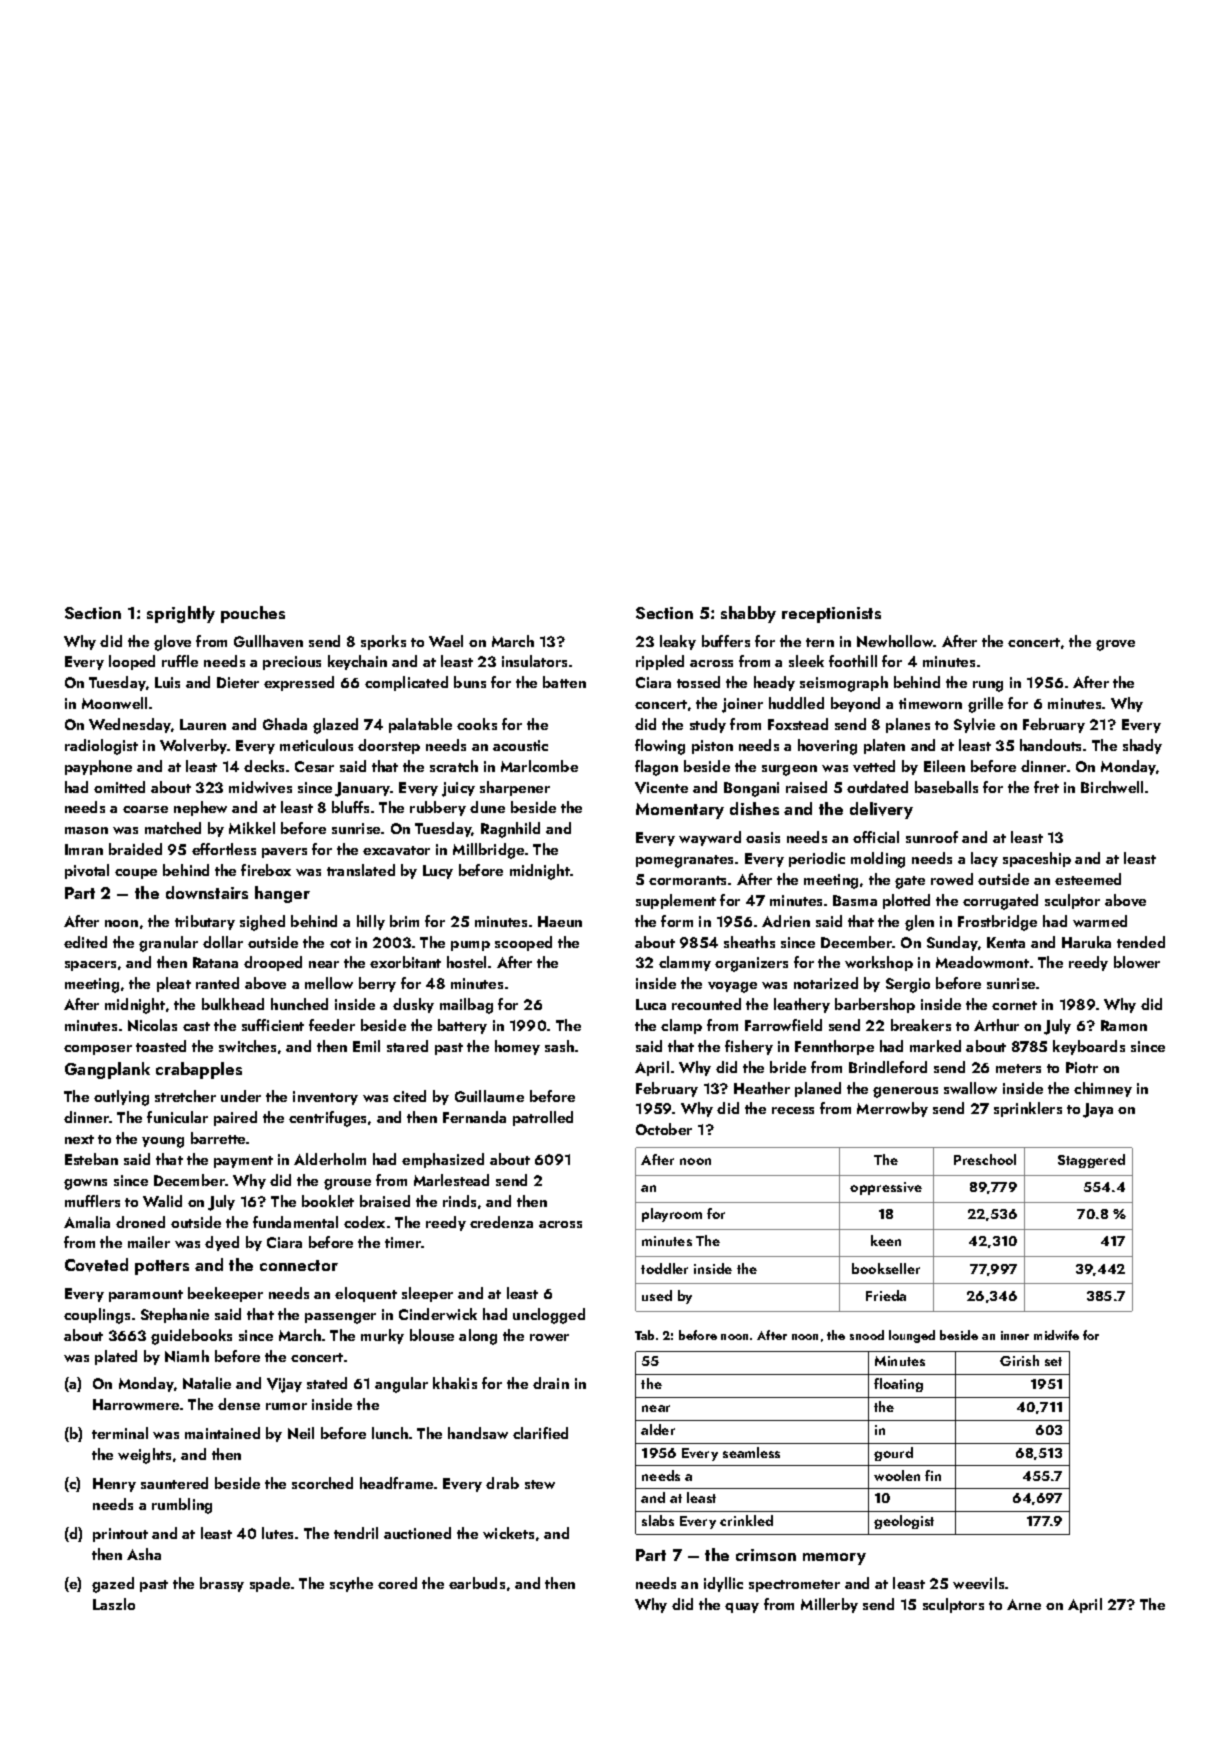  Describe the element at coordinates (886, 1240) in the screenshot. I see `keen` at that location.
